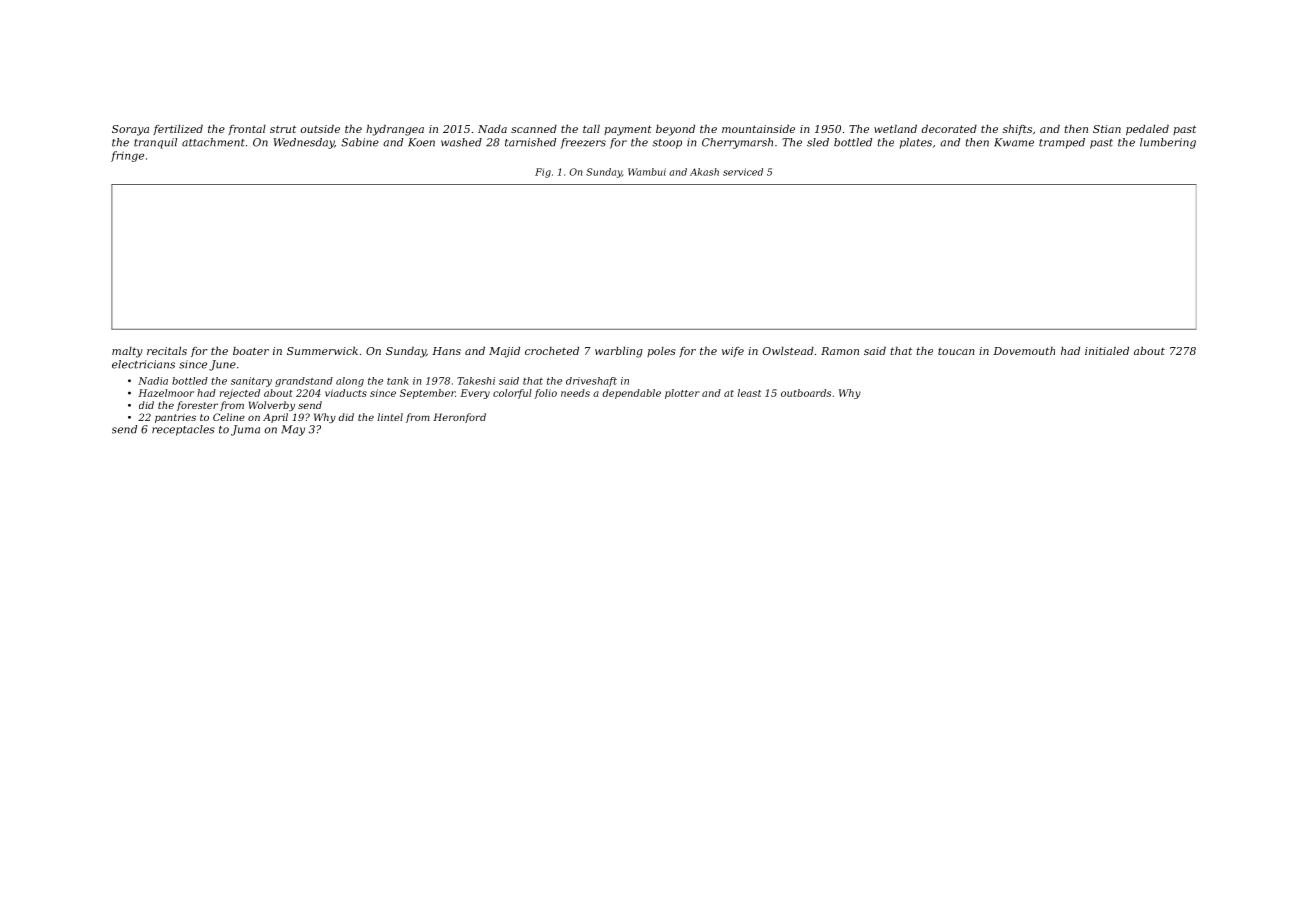 This image has height=924, width=1308. I want to click on crocheted, so click(552, 350).
